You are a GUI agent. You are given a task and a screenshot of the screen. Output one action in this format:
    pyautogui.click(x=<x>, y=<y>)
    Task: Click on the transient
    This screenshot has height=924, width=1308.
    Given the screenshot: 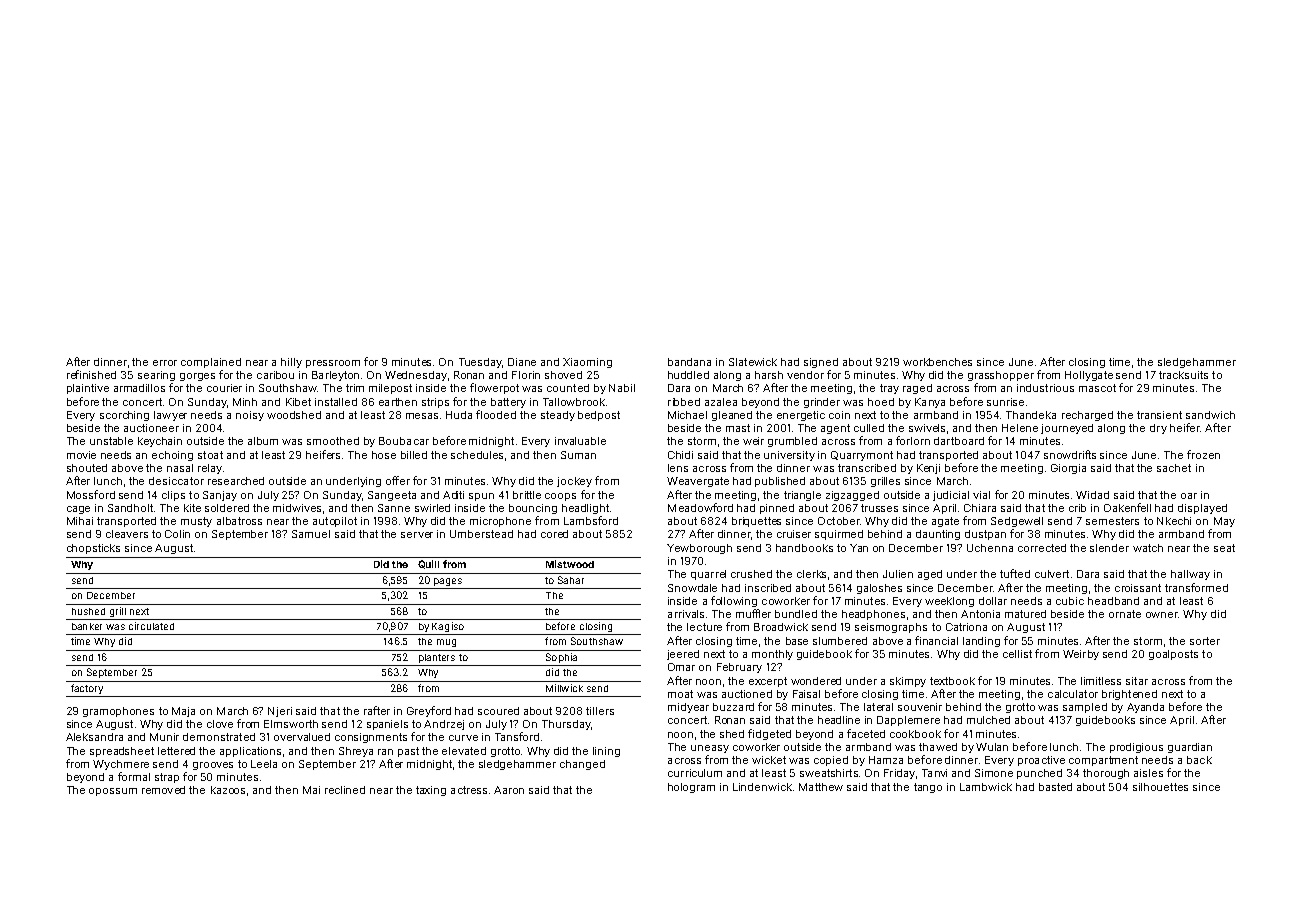 What is the action you would take?
    pyautogui.click(x=1159, y=415)
